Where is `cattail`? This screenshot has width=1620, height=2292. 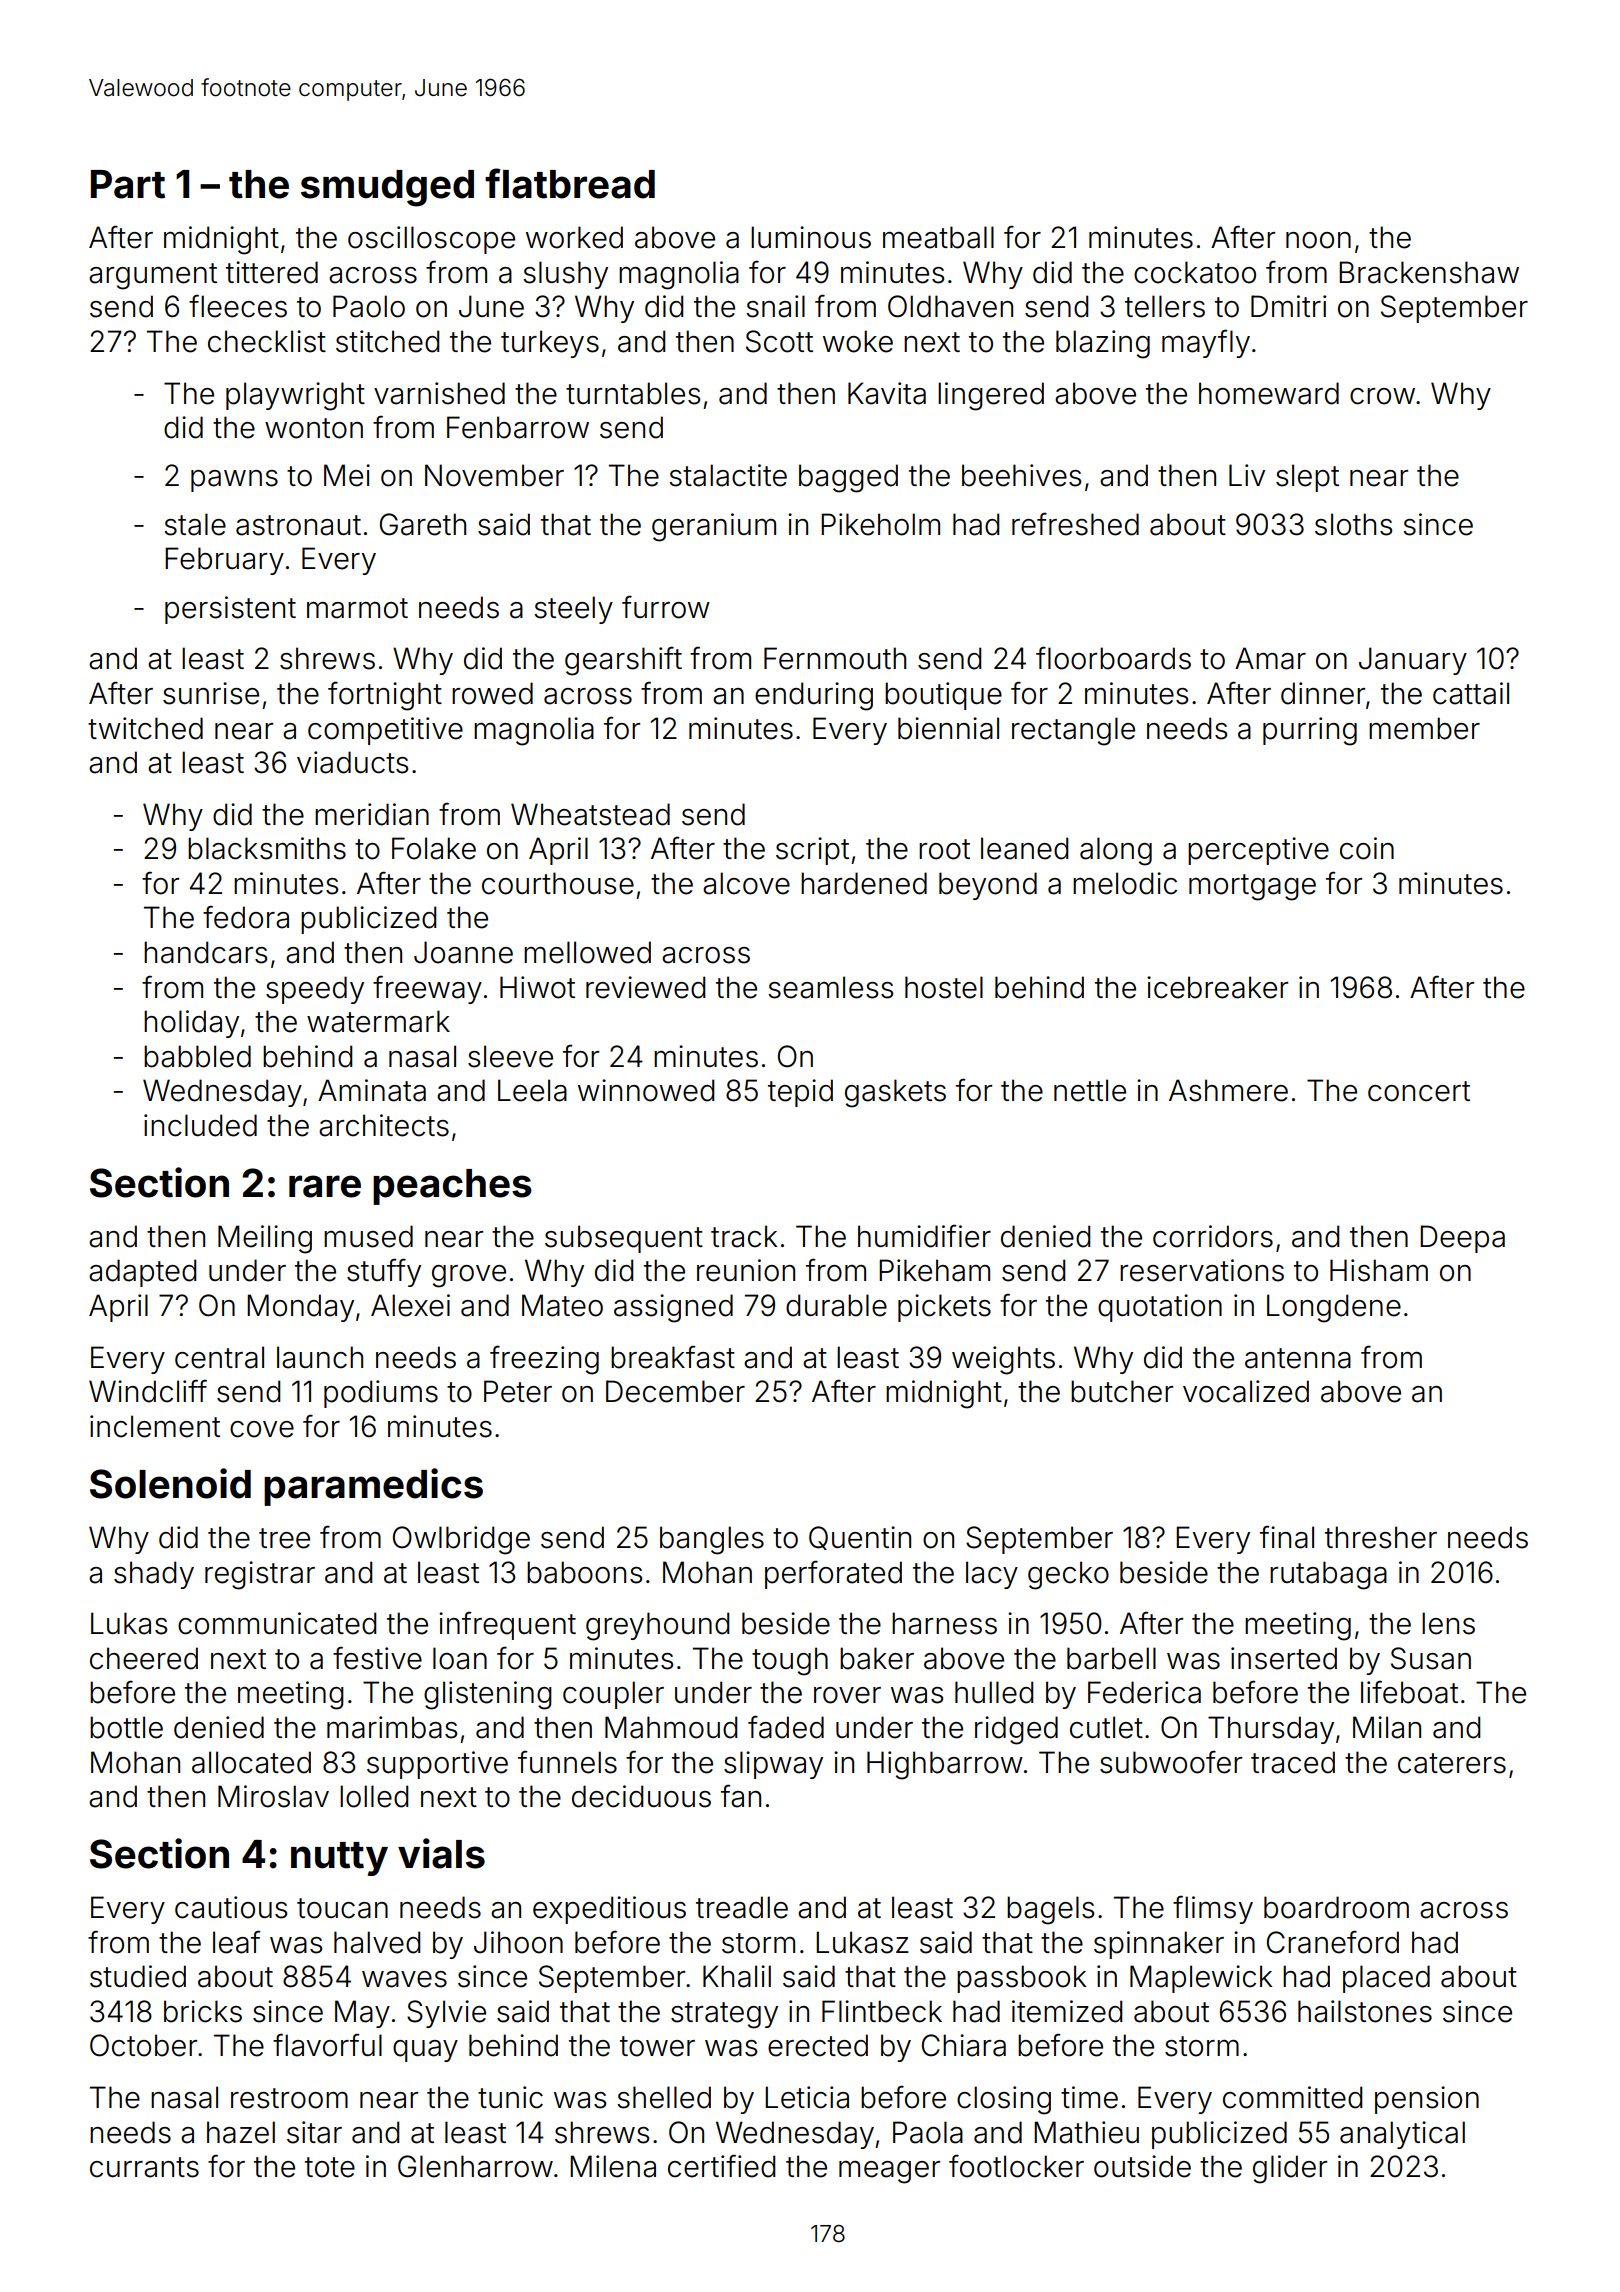
cattail is located at coordinates (1471, 693).
